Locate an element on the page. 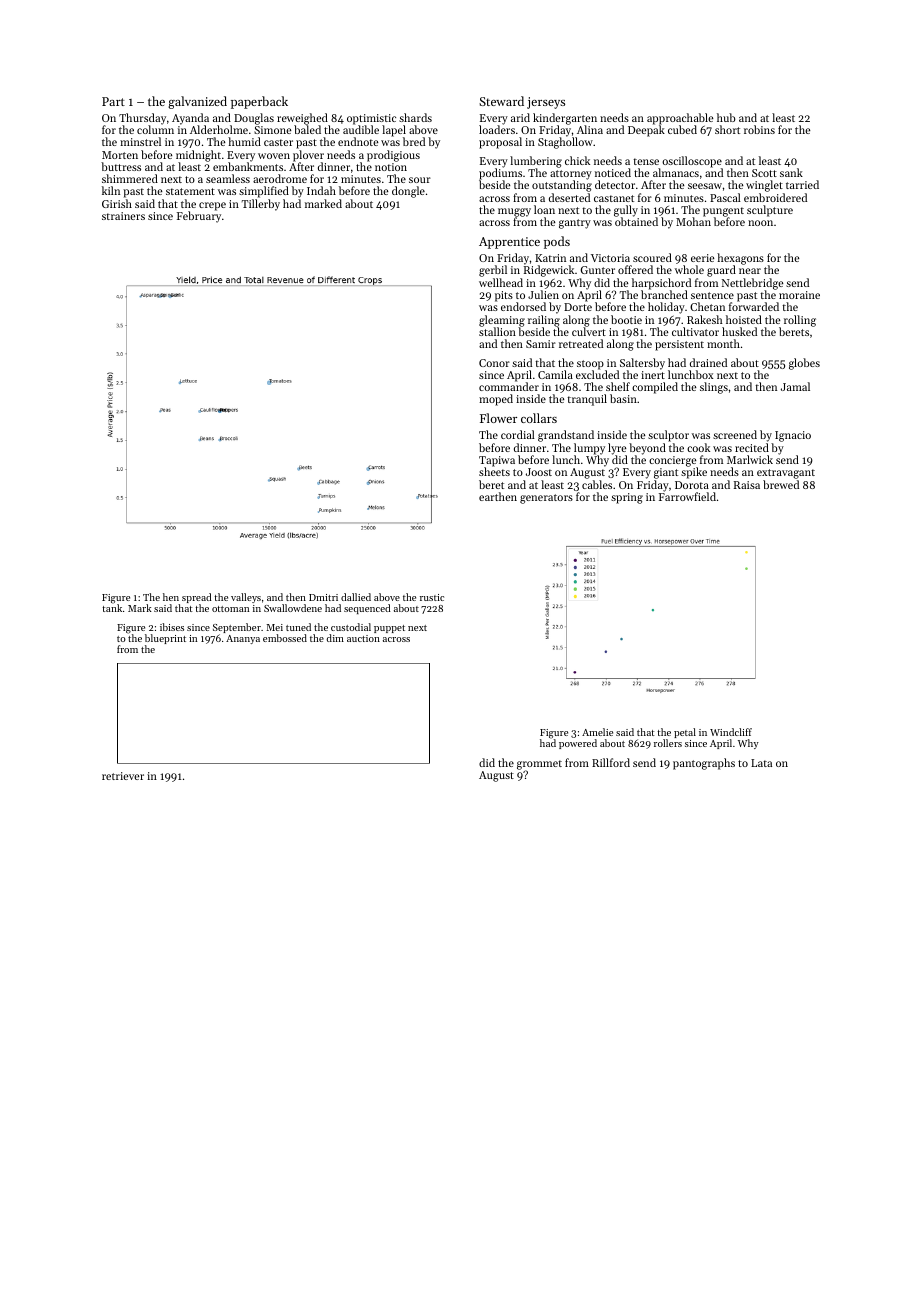 This document has height=1308, width=924. retriever is located at coordinates (123, 776).
